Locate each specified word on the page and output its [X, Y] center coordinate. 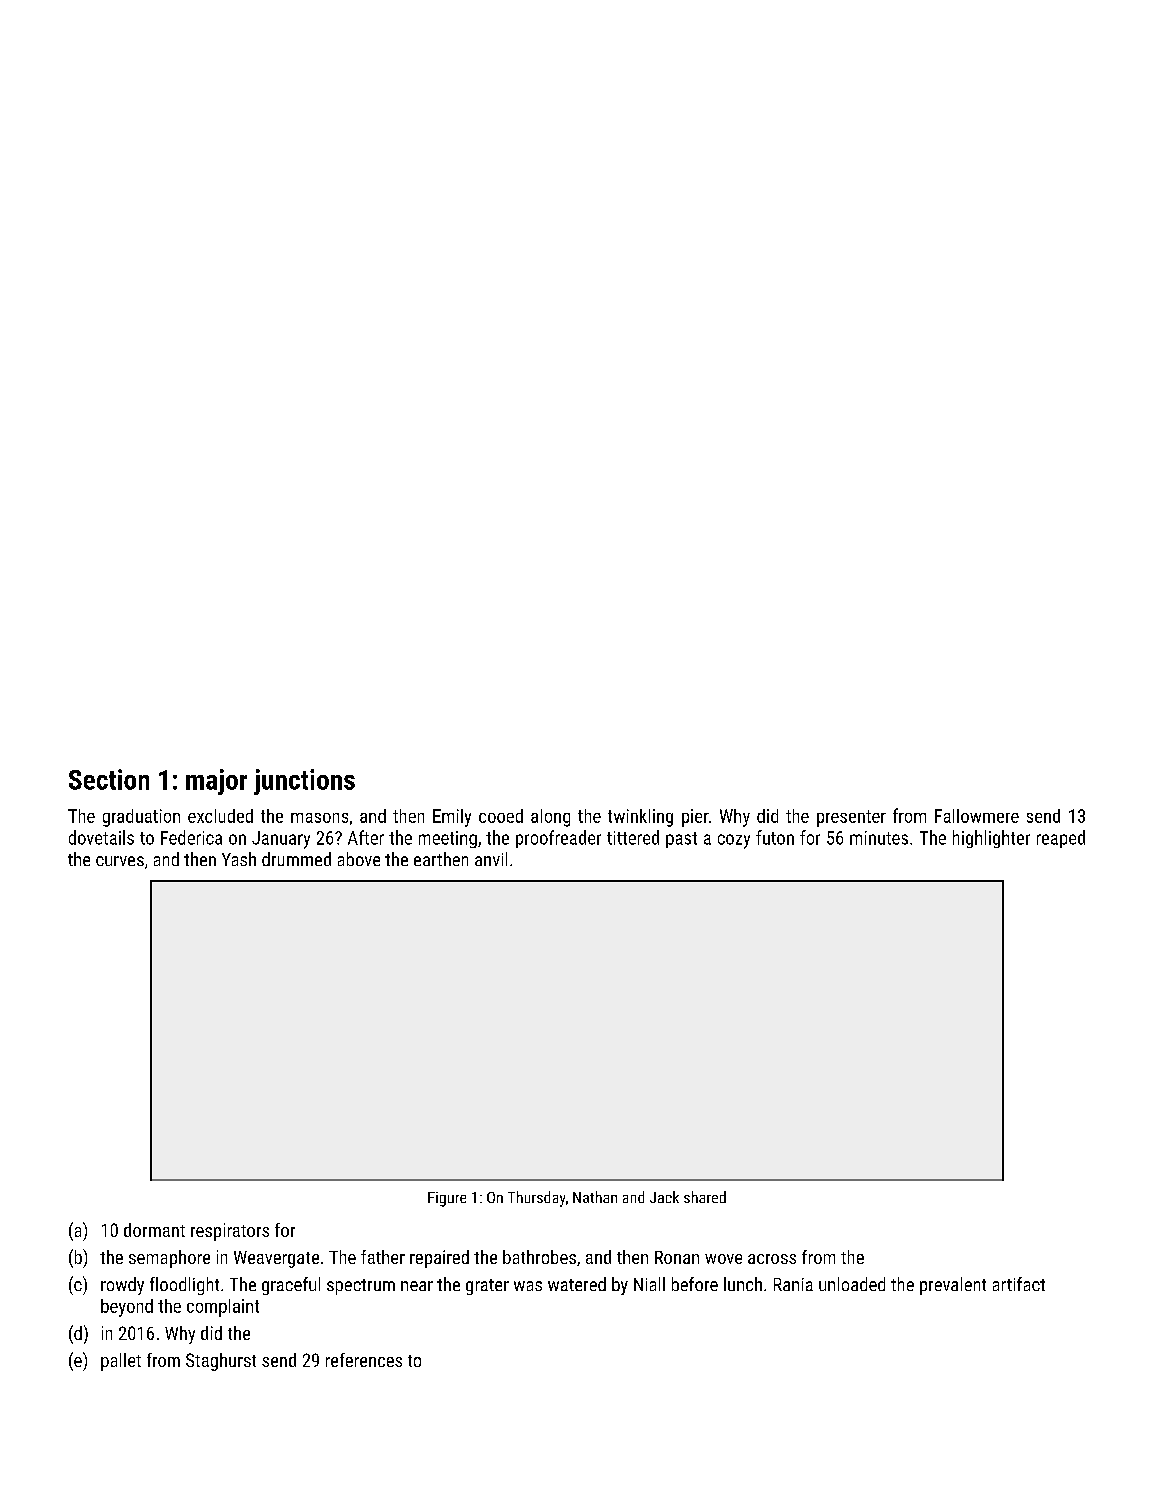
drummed [296, 859]
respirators [230, 1232]
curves [120, 861]
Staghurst [221, 1362]
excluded [220, 816]
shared [705, 1197]
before [695, 1284]
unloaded [852, 1284]
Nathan [595, 1197]
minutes [879, 838]
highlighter [991, 839]
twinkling [640, 818]
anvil [491, 859]
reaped [1061, 839]
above [359, 859]
